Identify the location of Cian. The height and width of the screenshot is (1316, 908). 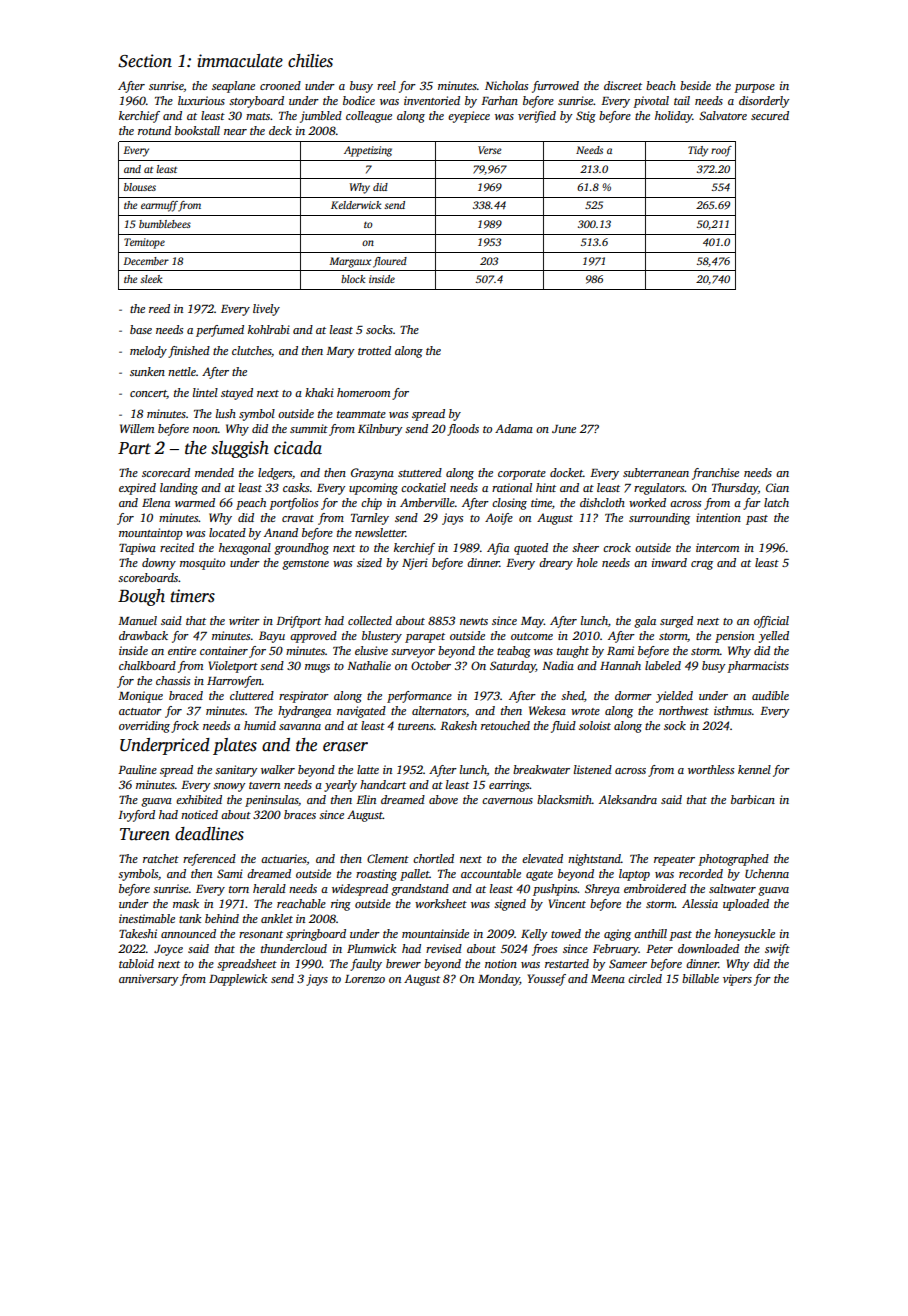
(777, 487).
